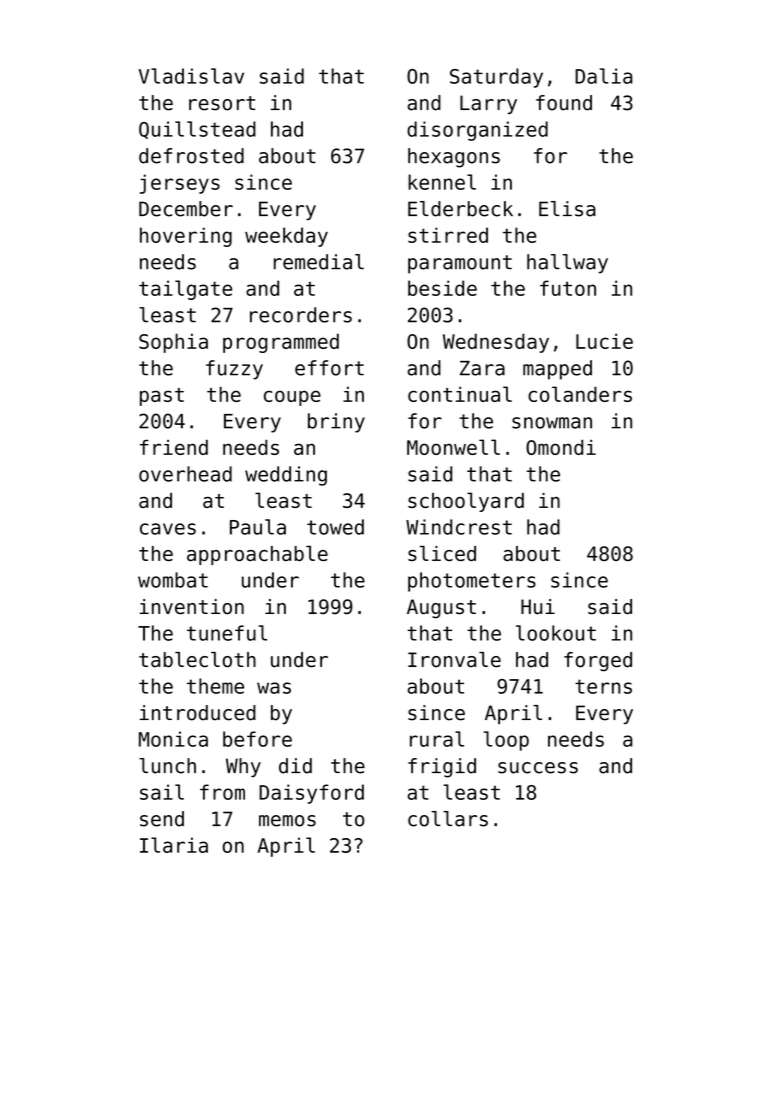 Image resolution: width=772 pixels, height=1096 pixels. I want to click on Omondi, so click(561, 447).
